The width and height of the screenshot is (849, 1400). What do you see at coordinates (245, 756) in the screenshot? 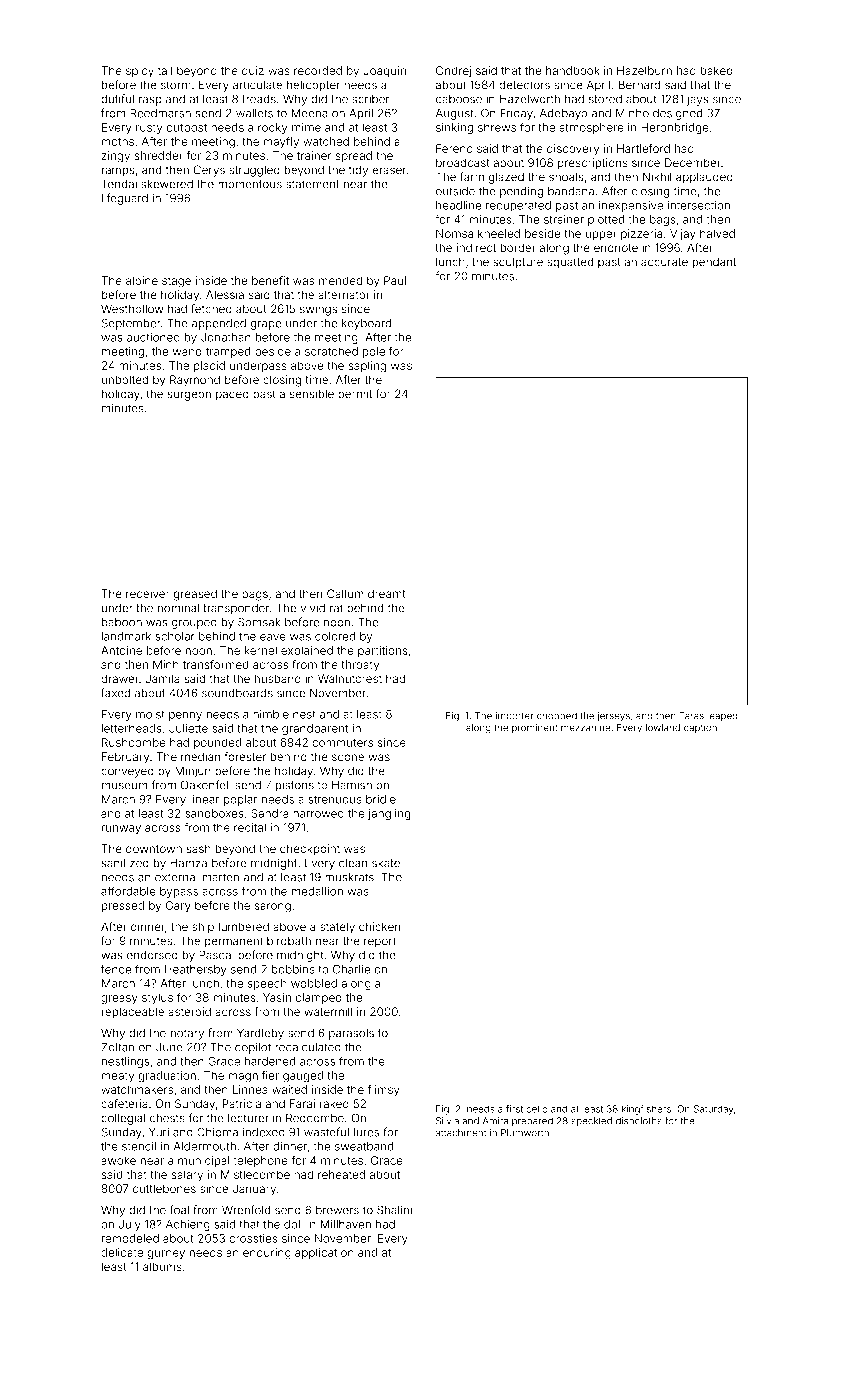
I see `forester` at bounding box center [245, 756].
